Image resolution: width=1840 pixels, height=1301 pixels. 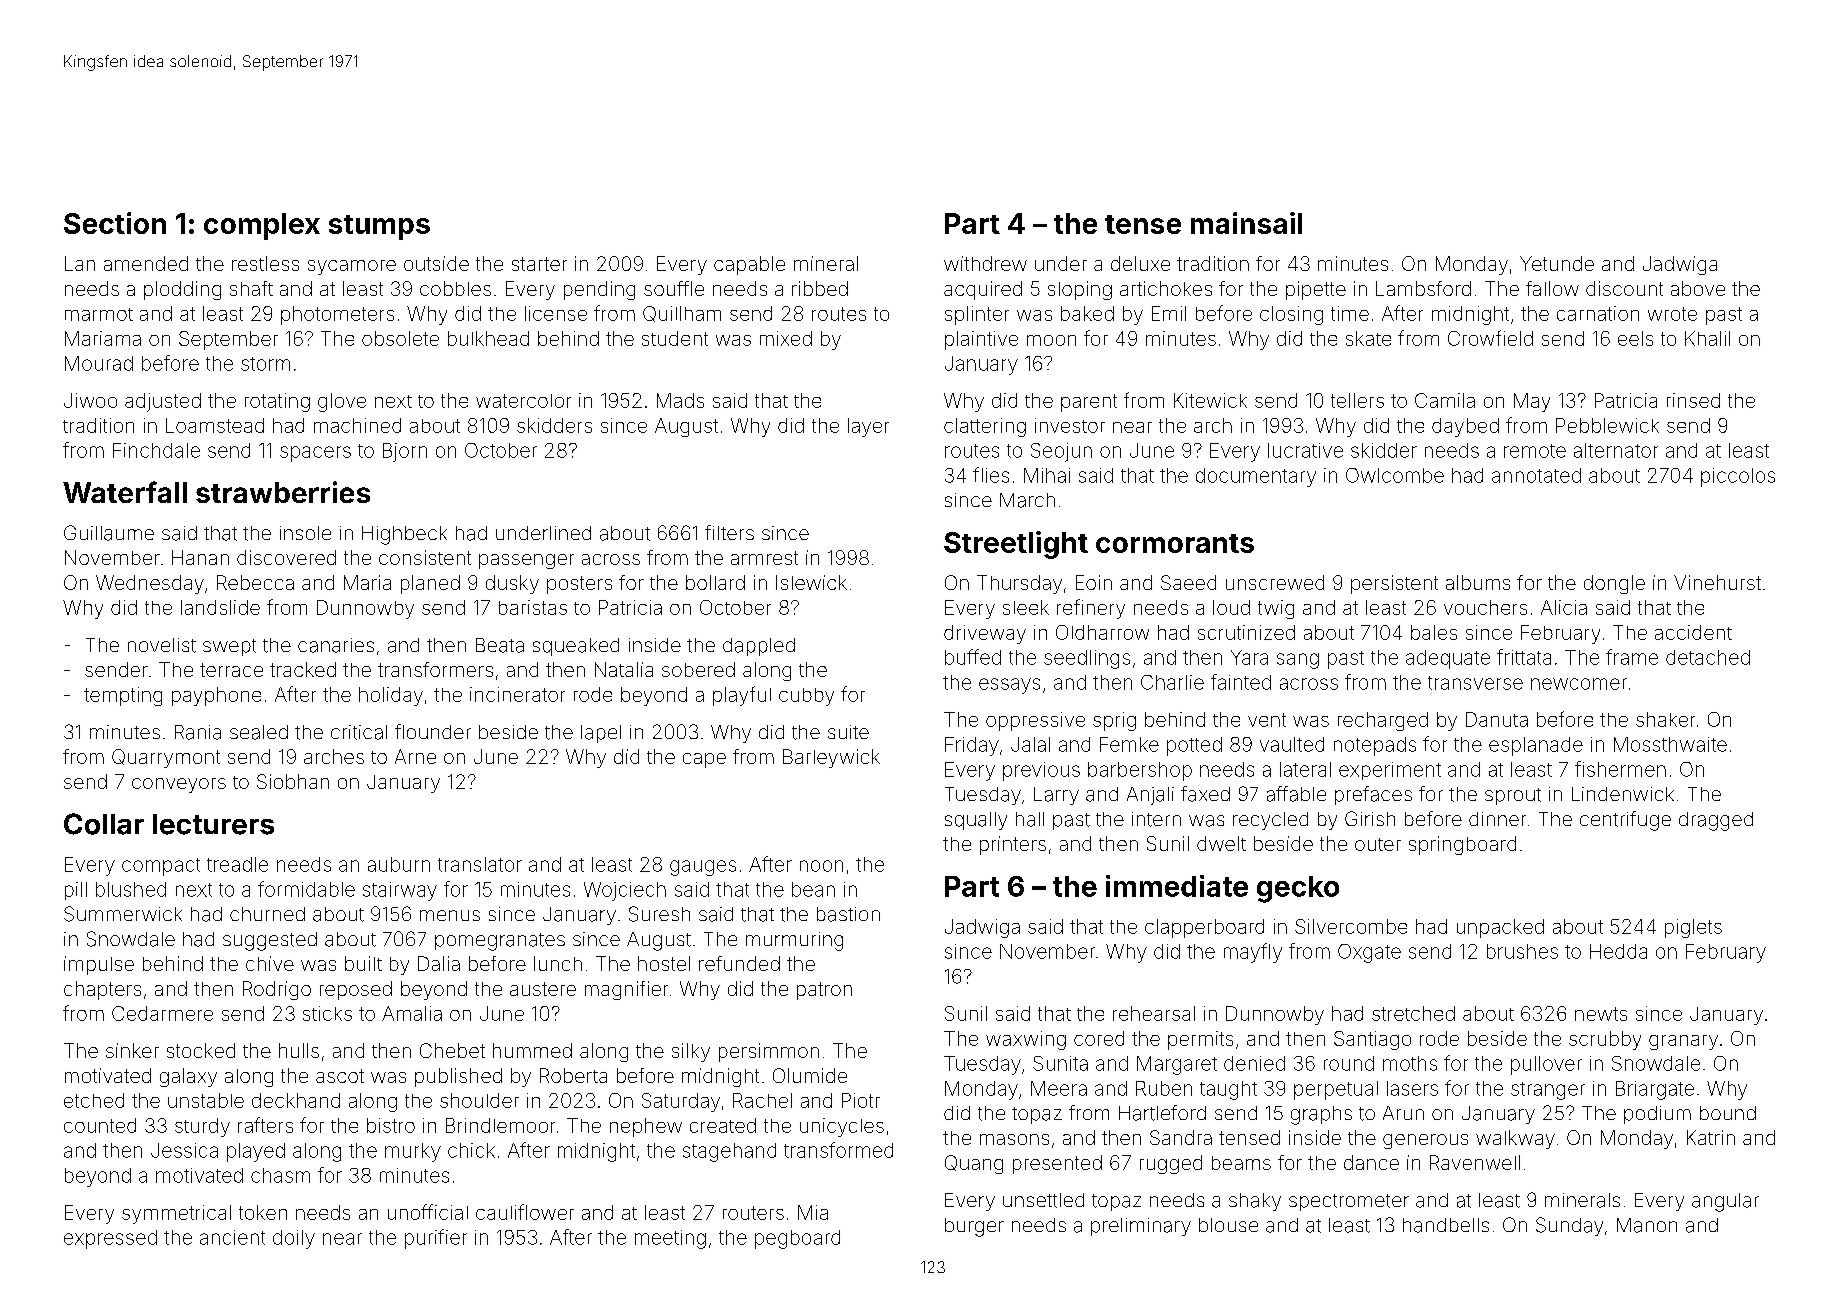 What do you see at coordinates (797, 1239) in the document?
I see `pegboard` at bounding box center [797, 1239].
